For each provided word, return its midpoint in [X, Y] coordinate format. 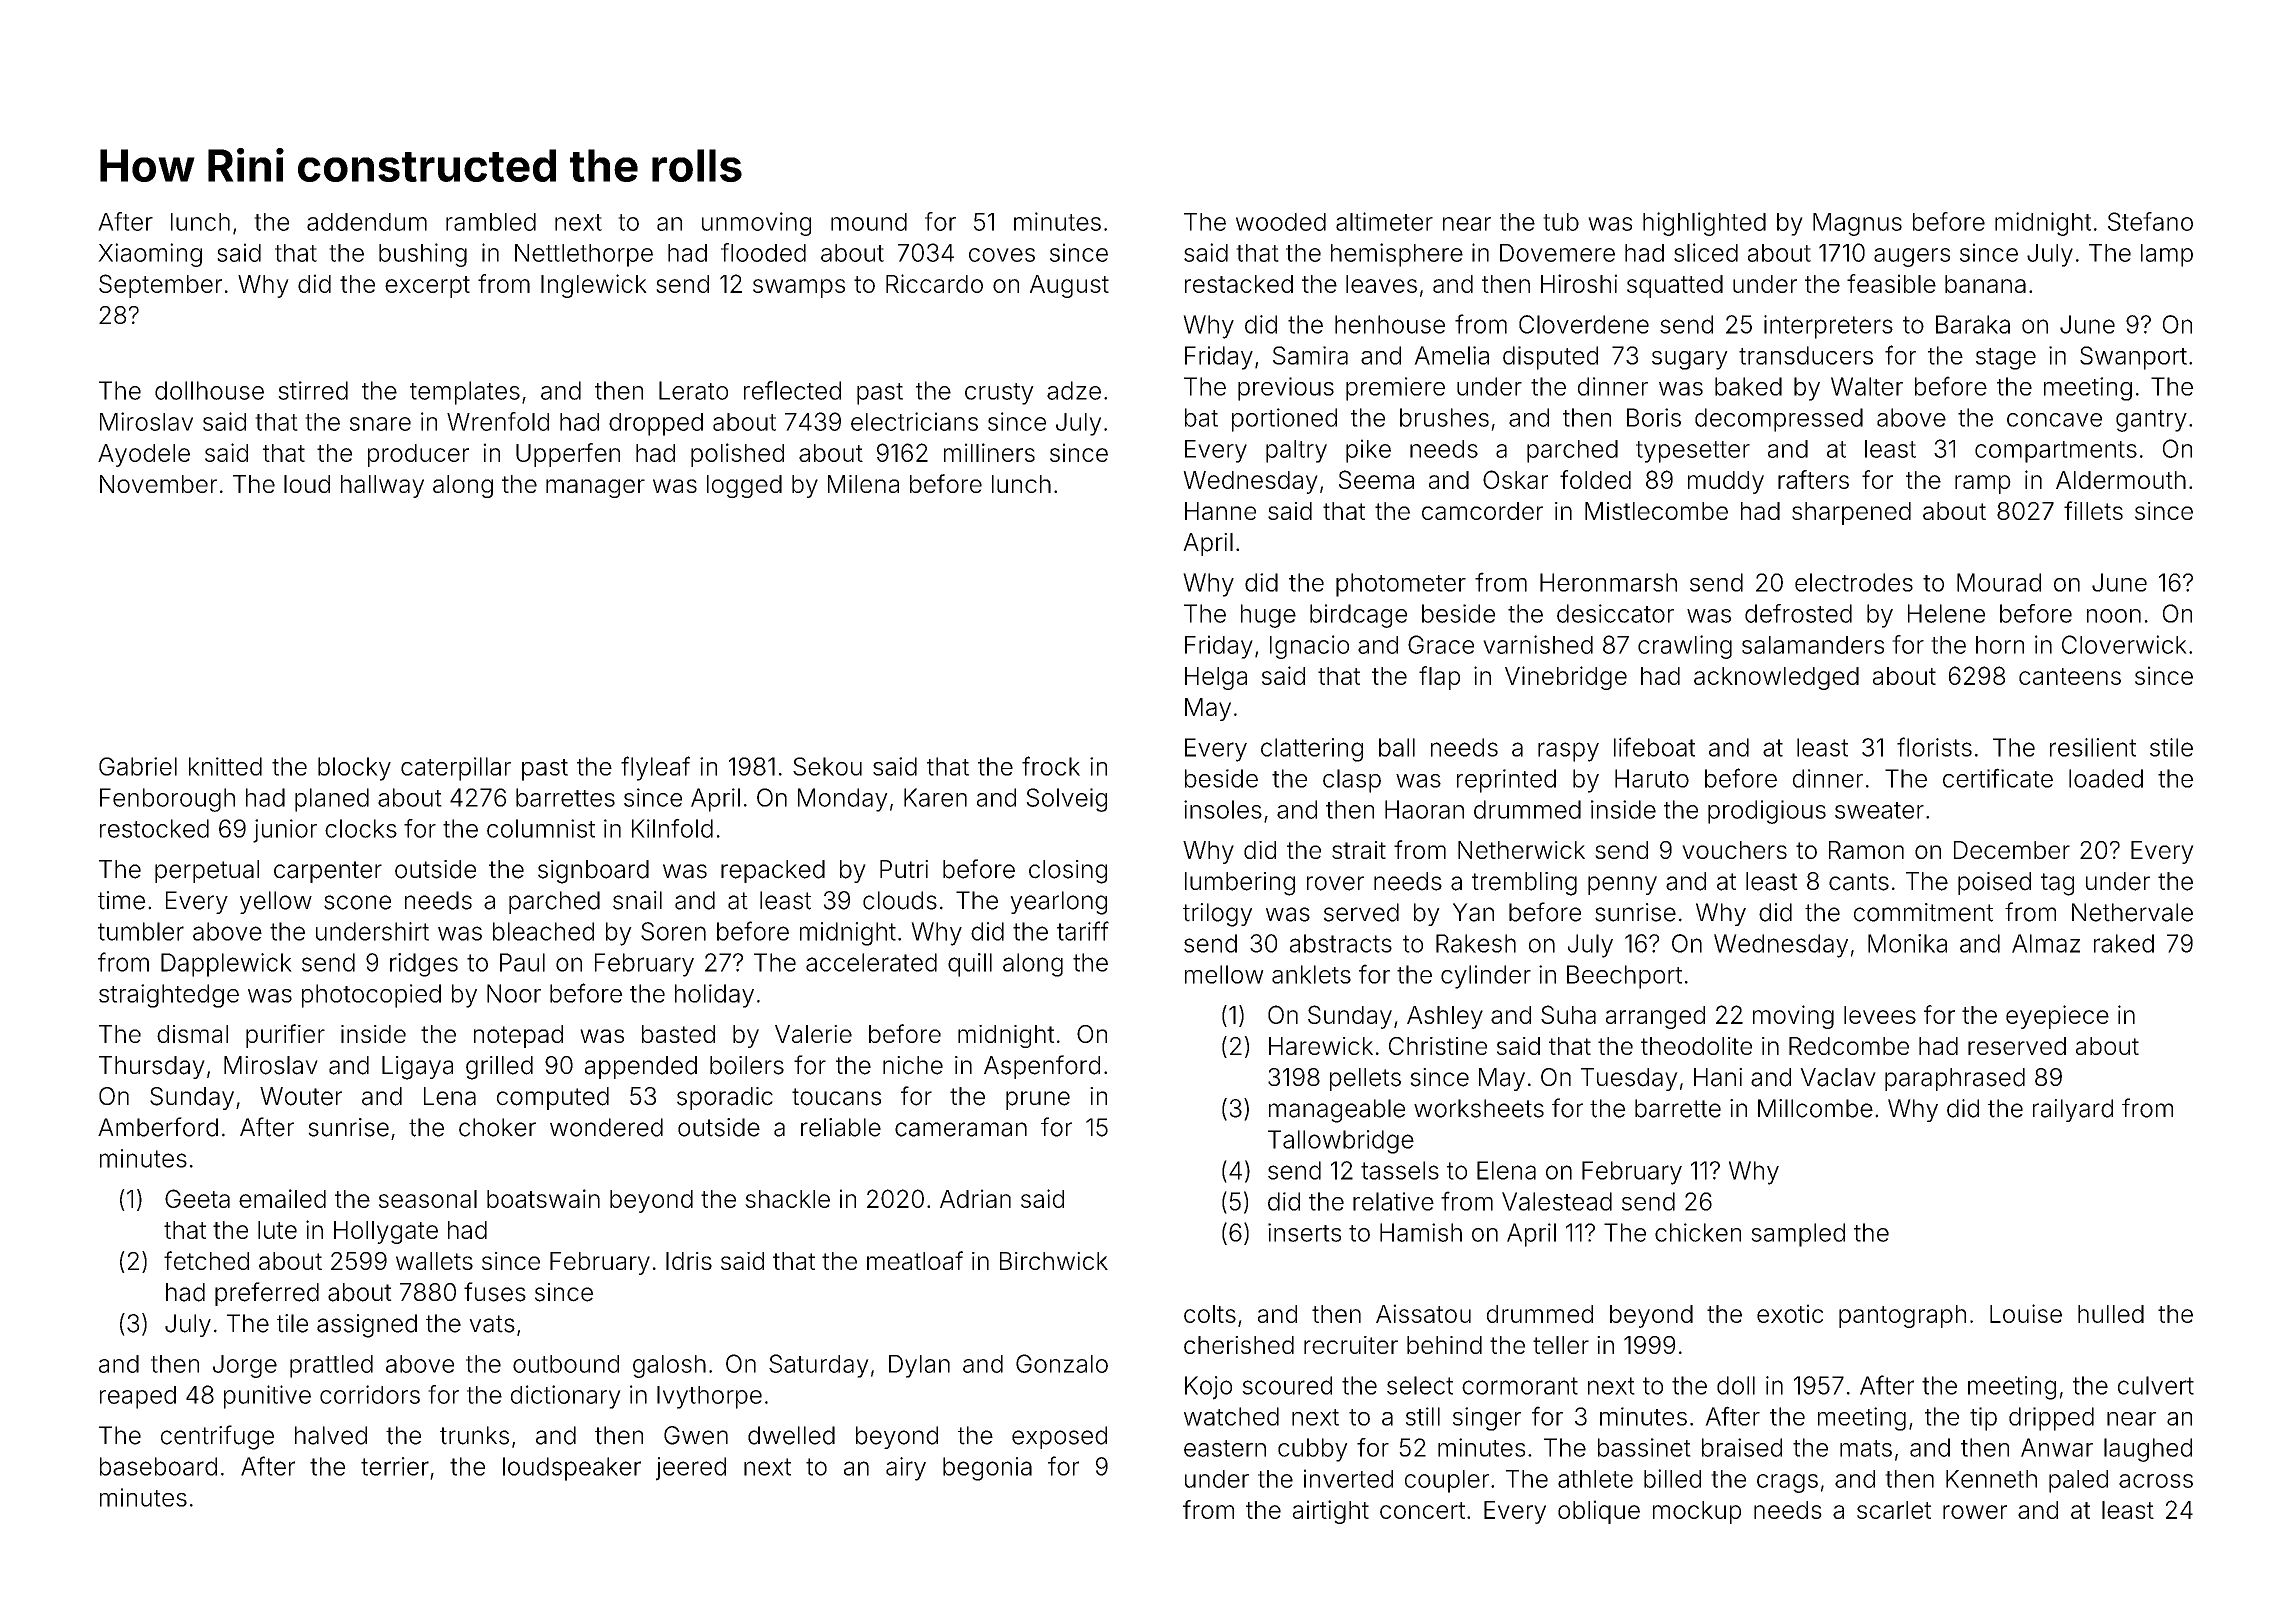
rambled [491, 222]
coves [1002, 255]
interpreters [1828, 327]
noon [2114, 616]
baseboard [158, 1466]
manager [595, 488]
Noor [514, 993]
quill [970, 965]
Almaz [2046, 943]
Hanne [1220, 511]
